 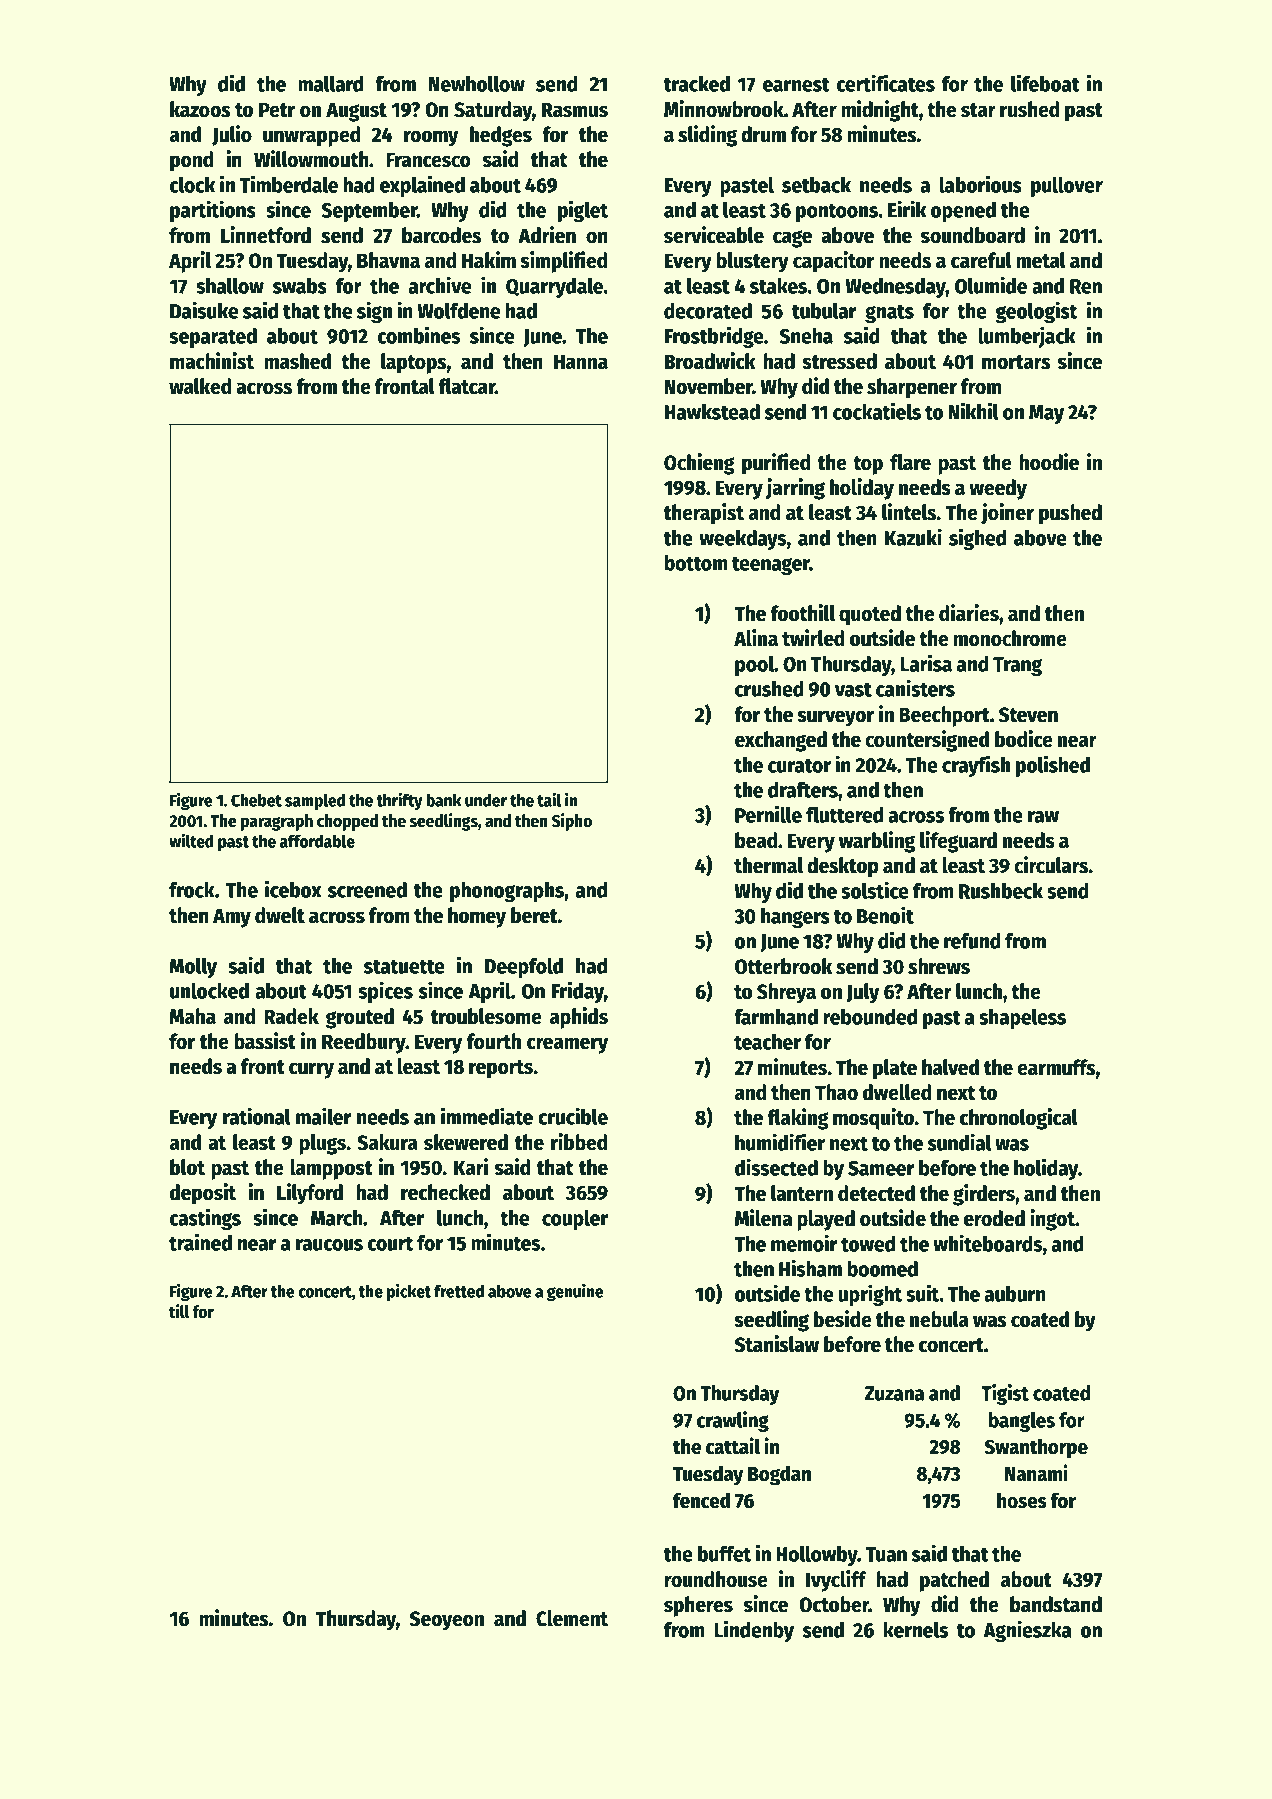 I want to click on Rushbeck, so click(x=1001, y=891).
